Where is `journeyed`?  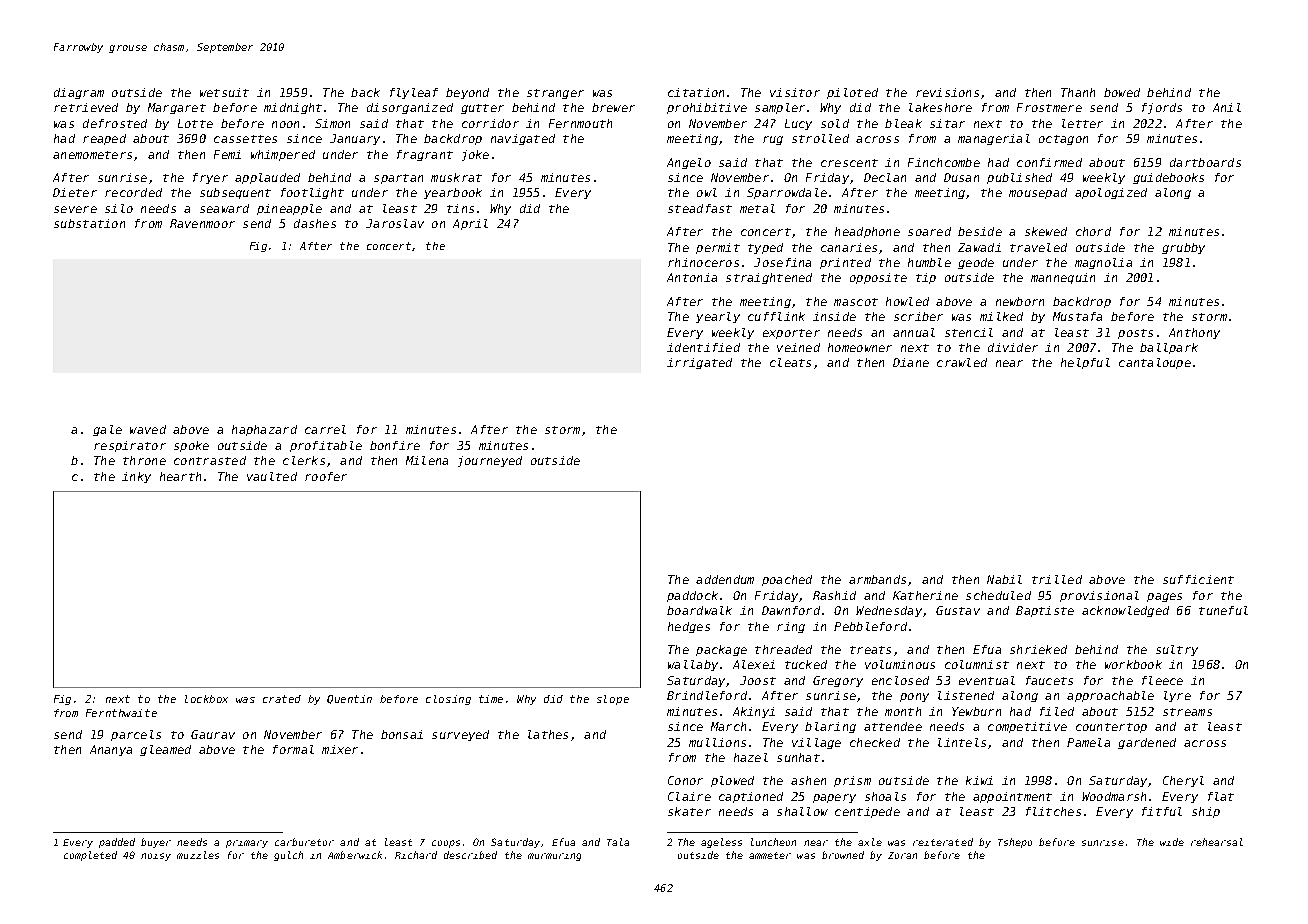
journeyed is located at coordinates (490, 461).
